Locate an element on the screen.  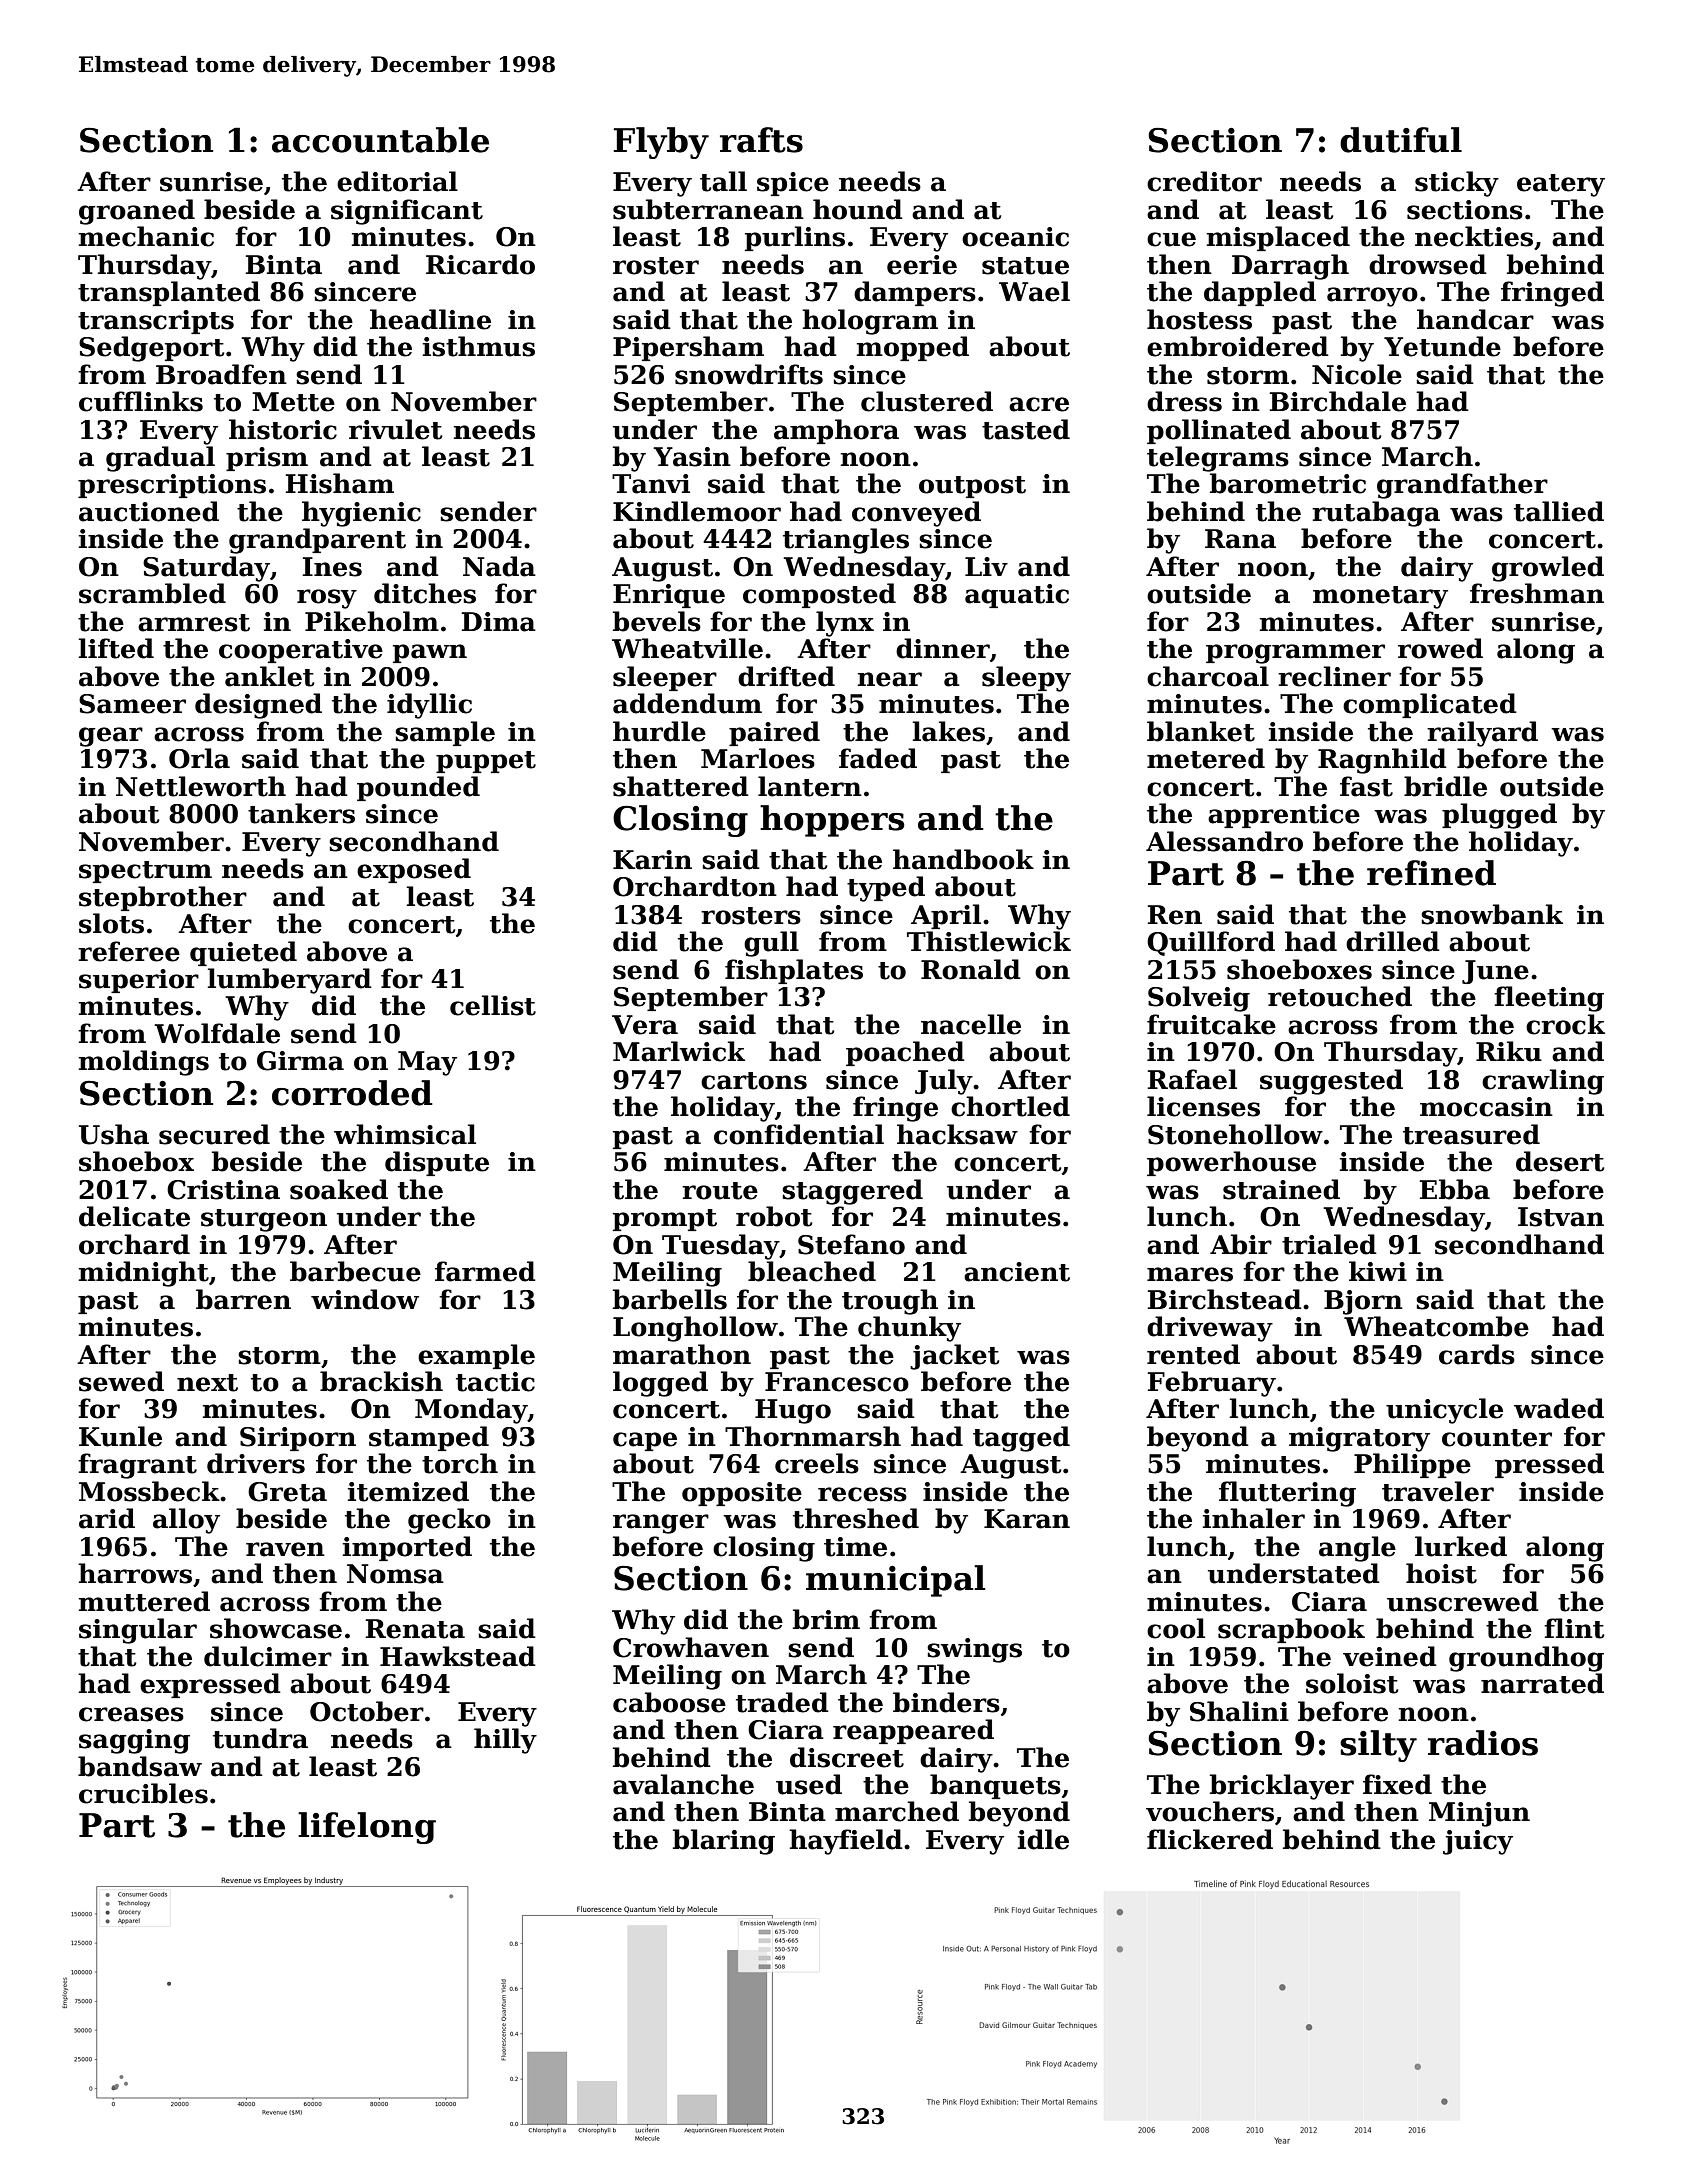
dutiful is located at coordinates (1401, 140).
